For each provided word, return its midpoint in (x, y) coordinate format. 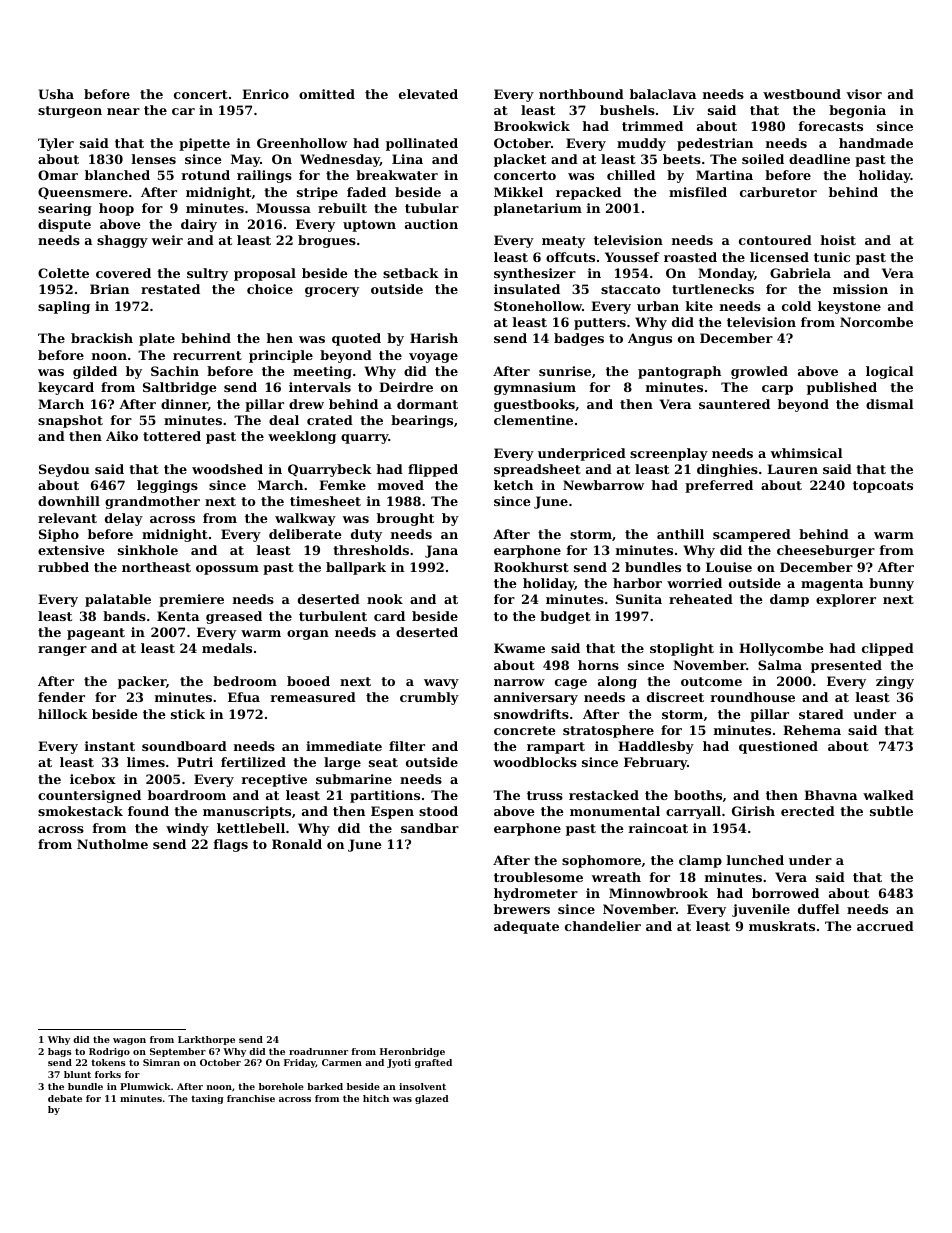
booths (698, 795)
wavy (441, 684)
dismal (889, 404)
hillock (63, 714)
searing (65, 209)
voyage (433, 358)
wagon (129, 1041)
